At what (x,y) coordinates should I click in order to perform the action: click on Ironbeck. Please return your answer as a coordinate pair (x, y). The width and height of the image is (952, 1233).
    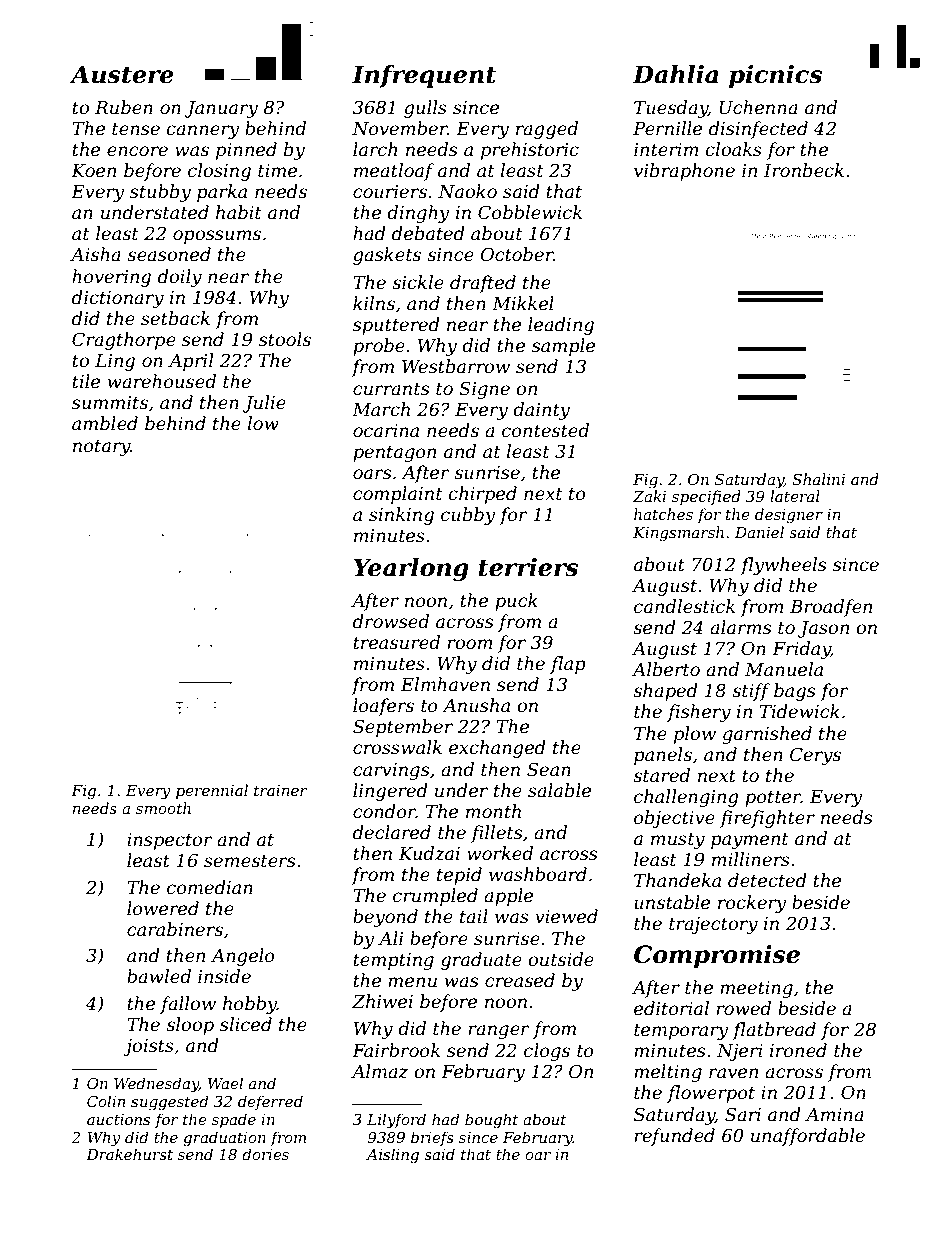
    Looking at the image, I should click on (804, 170).
